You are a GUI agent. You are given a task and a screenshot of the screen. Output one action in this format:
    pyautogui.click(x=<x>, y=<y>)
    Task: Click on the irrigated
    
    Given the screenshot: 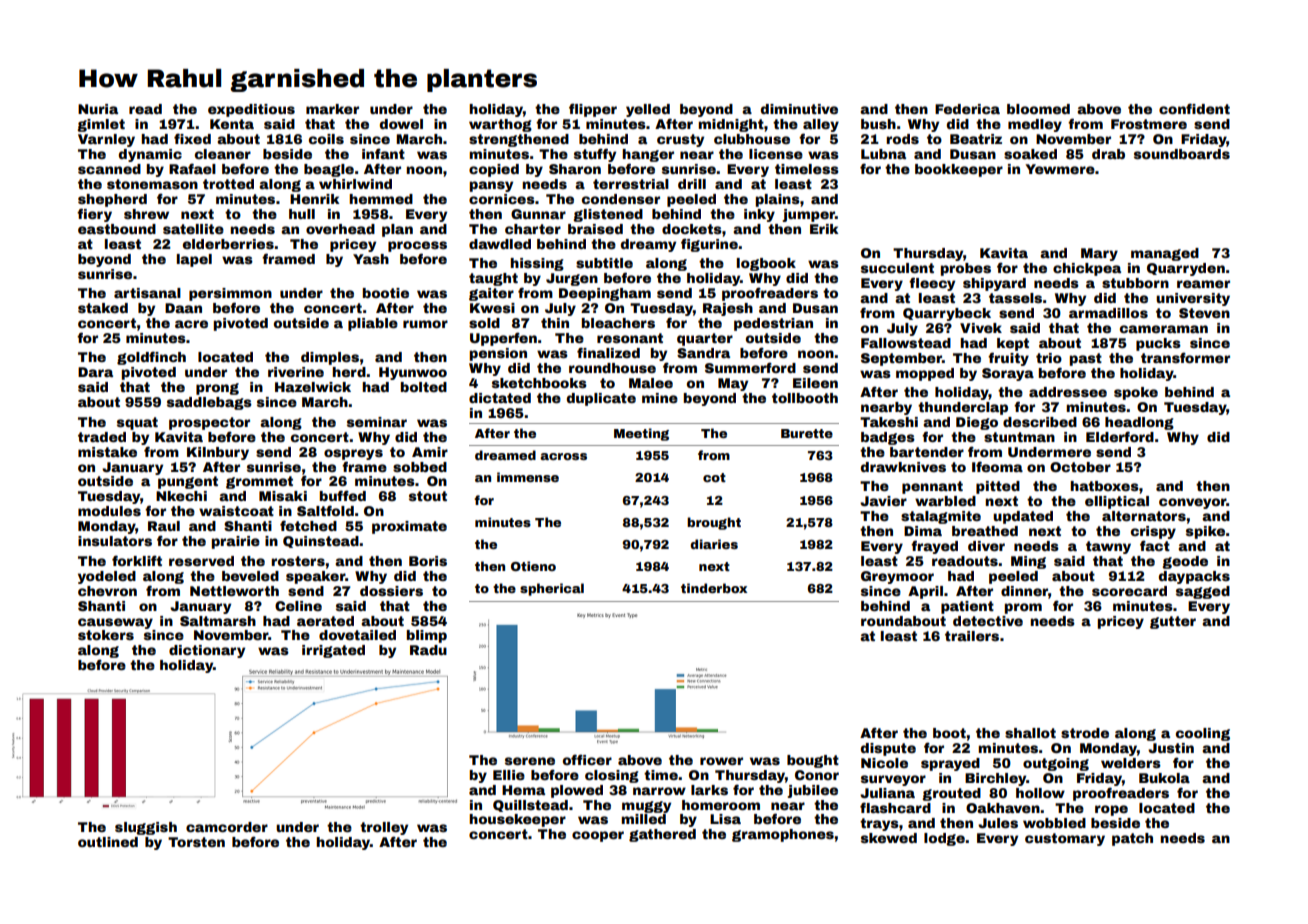 What is the action you would take?
    pyautogui.click(x=333, y=651)
